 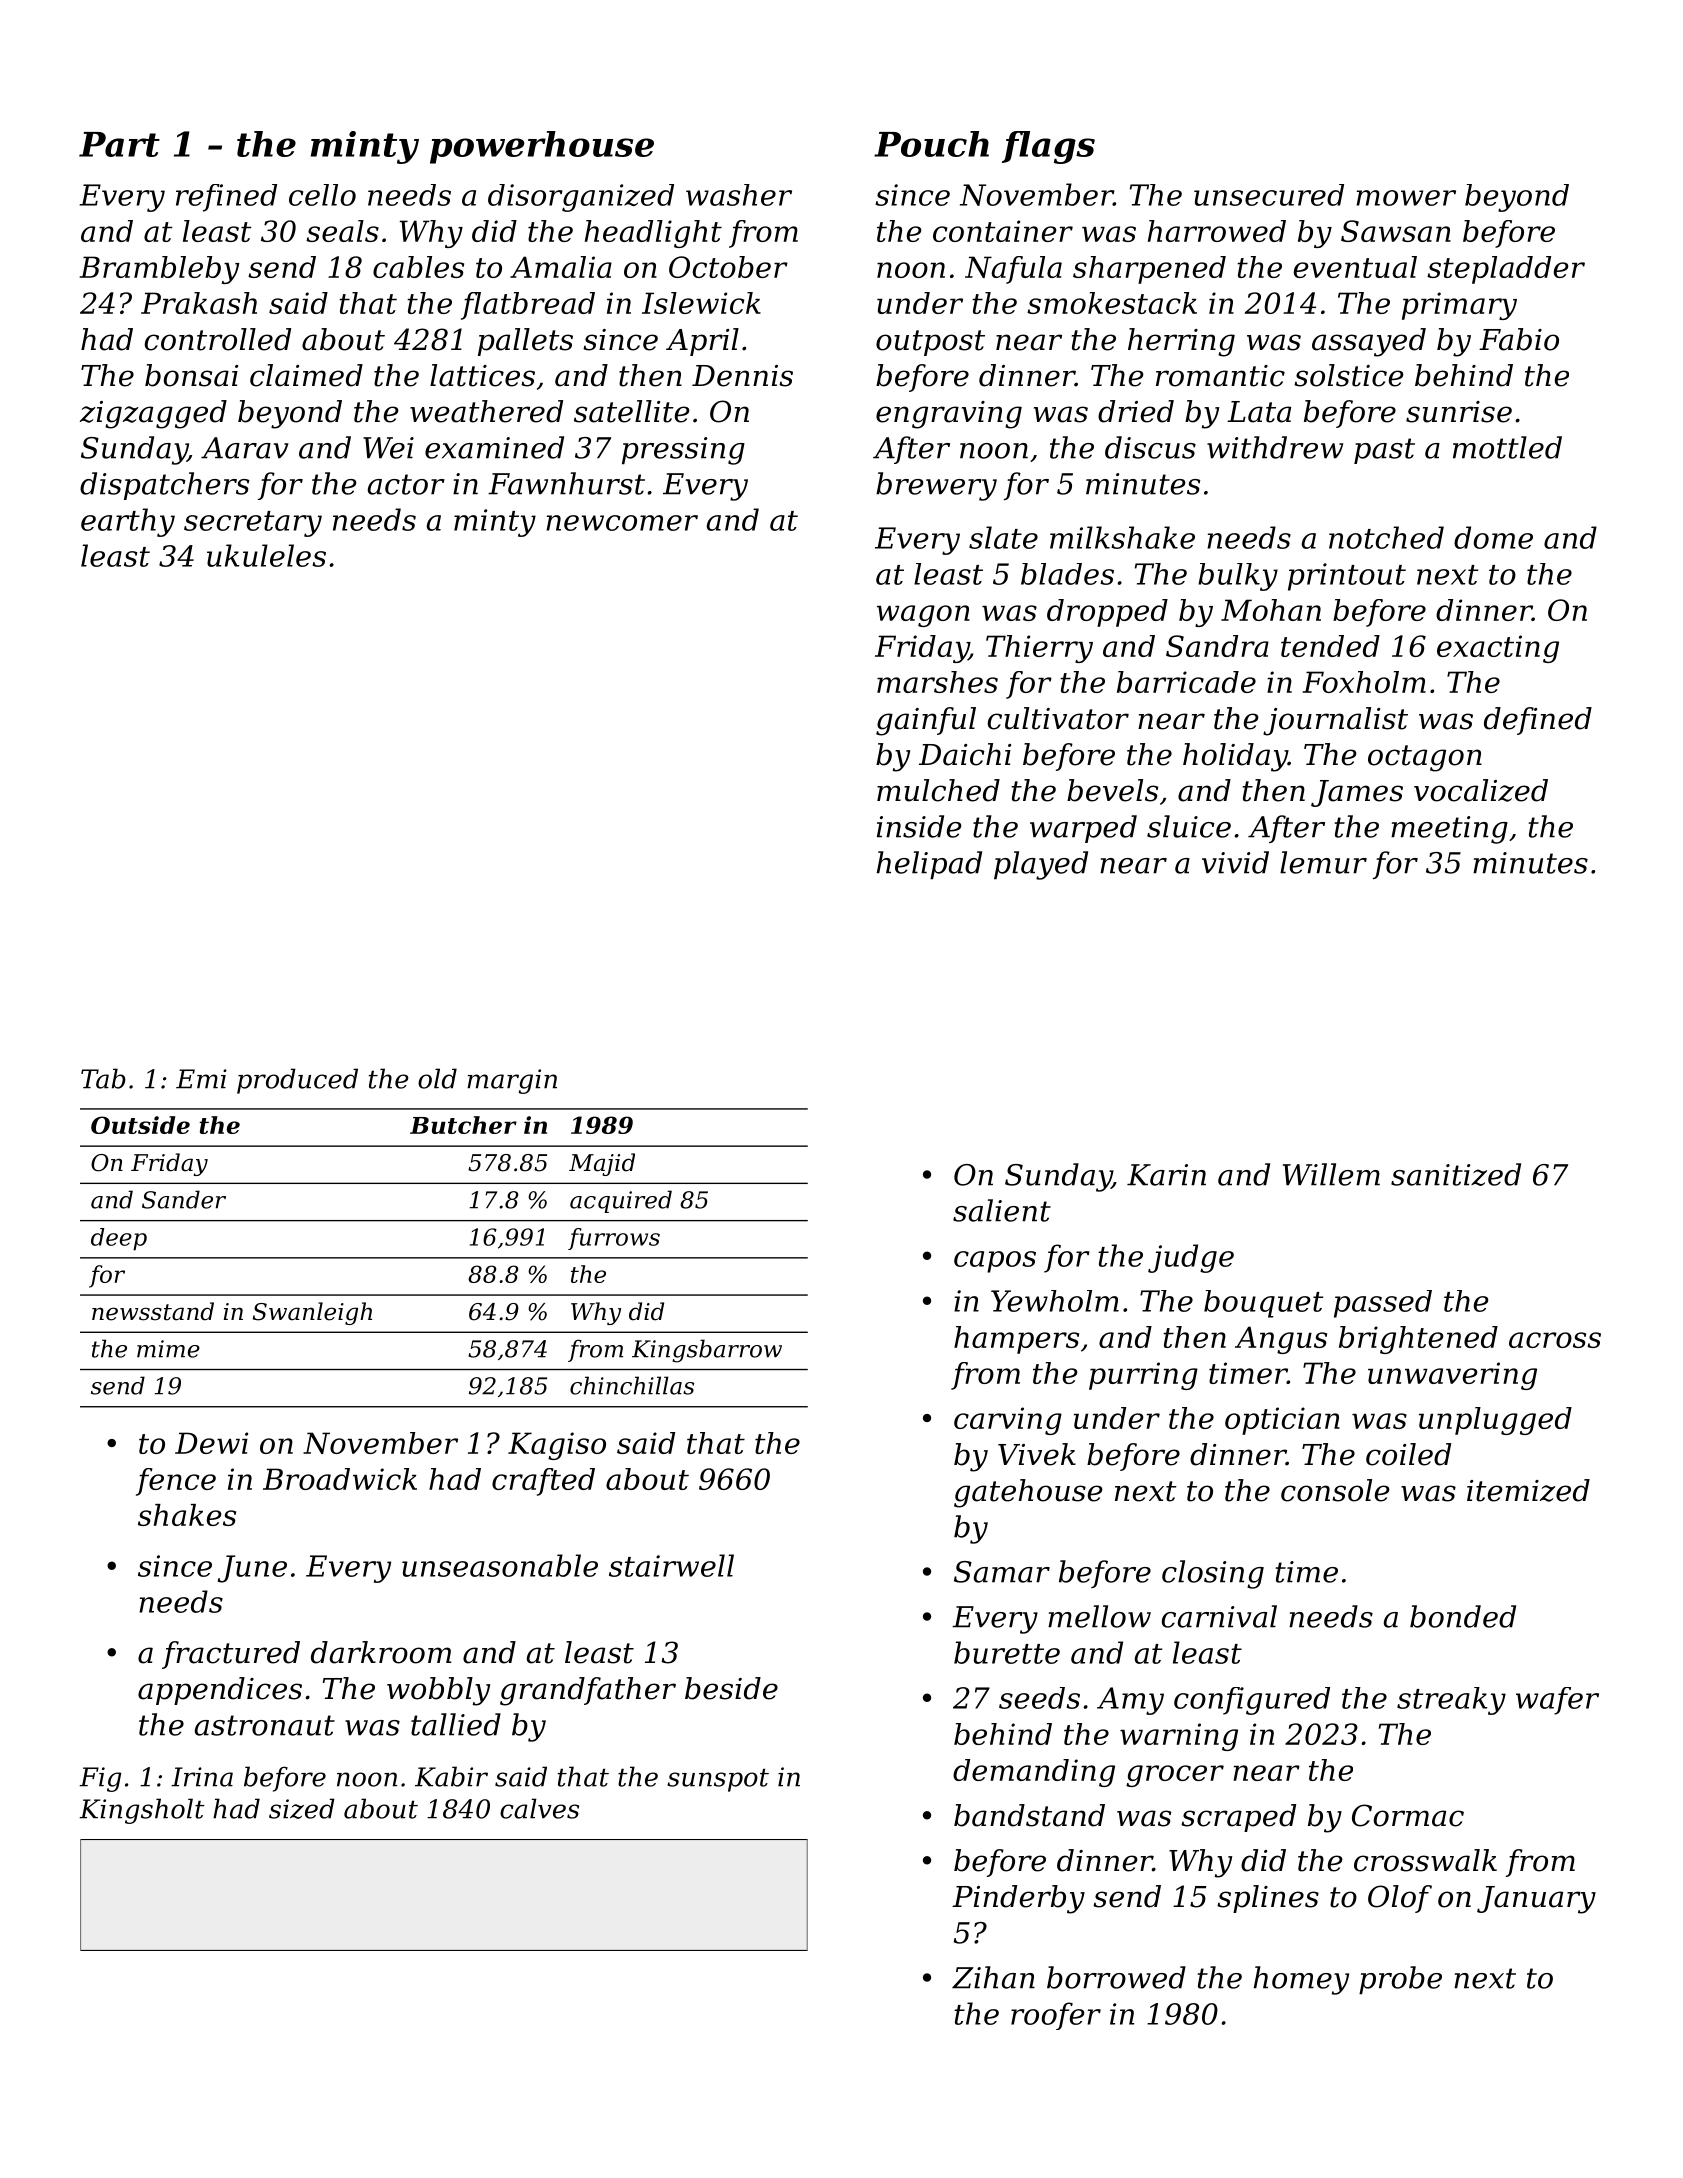 I want to click on wafer, so click(x=1557, y=1701).
